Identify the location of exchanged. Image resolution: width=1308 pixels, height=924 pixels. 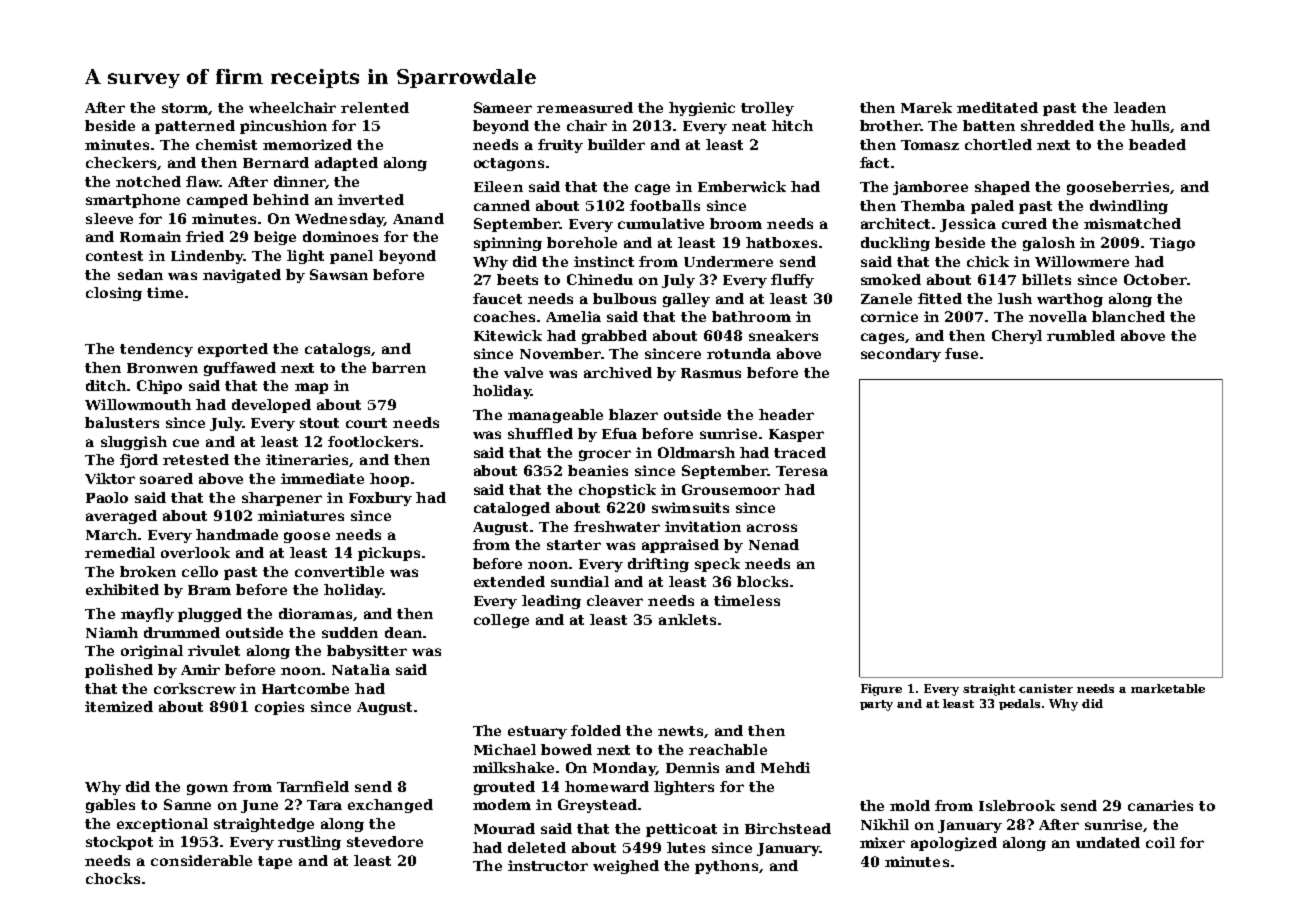
(390, 806).
